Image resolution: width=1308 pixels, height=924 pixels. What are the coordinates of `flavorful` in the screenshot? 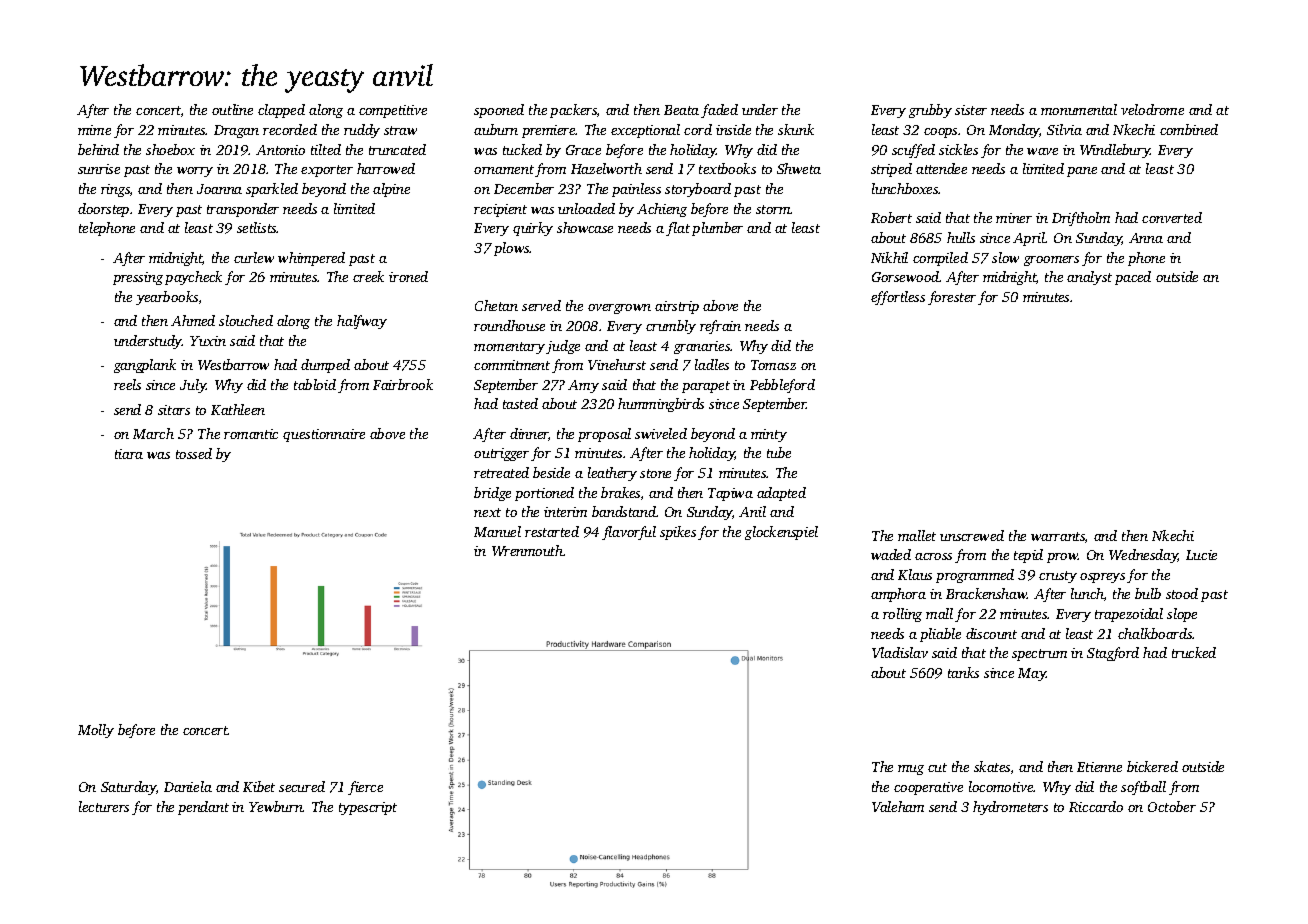 It's located at (629, 533).
